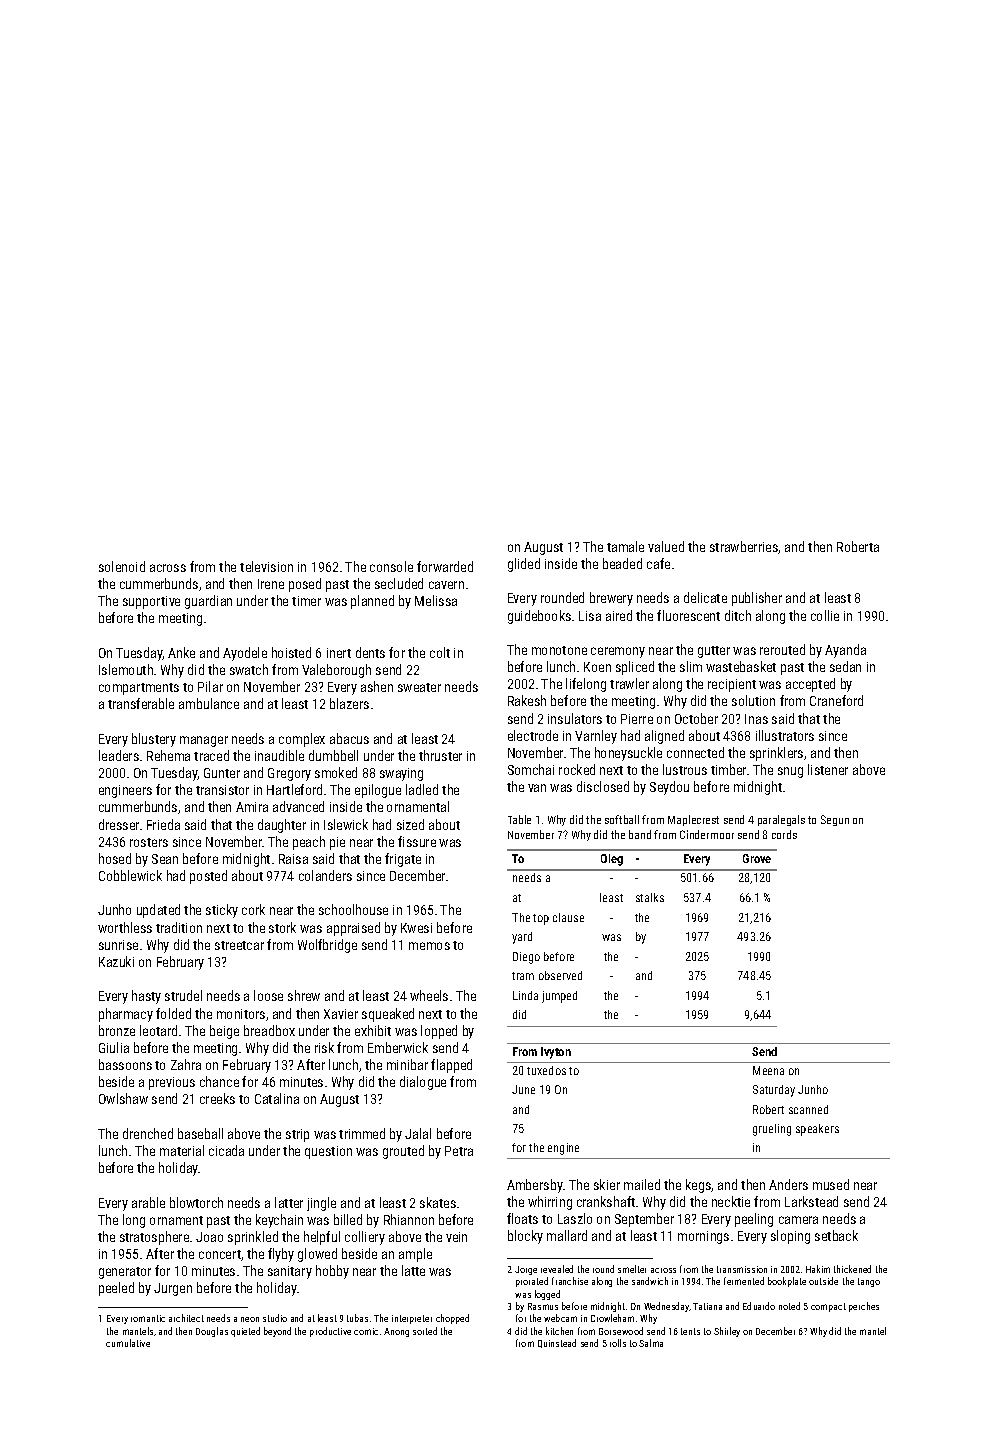 This screenshot has width=988, height=1431. Describe the element at coordinates (732, 685) in the screenshot. I see `recipient` at that location.
